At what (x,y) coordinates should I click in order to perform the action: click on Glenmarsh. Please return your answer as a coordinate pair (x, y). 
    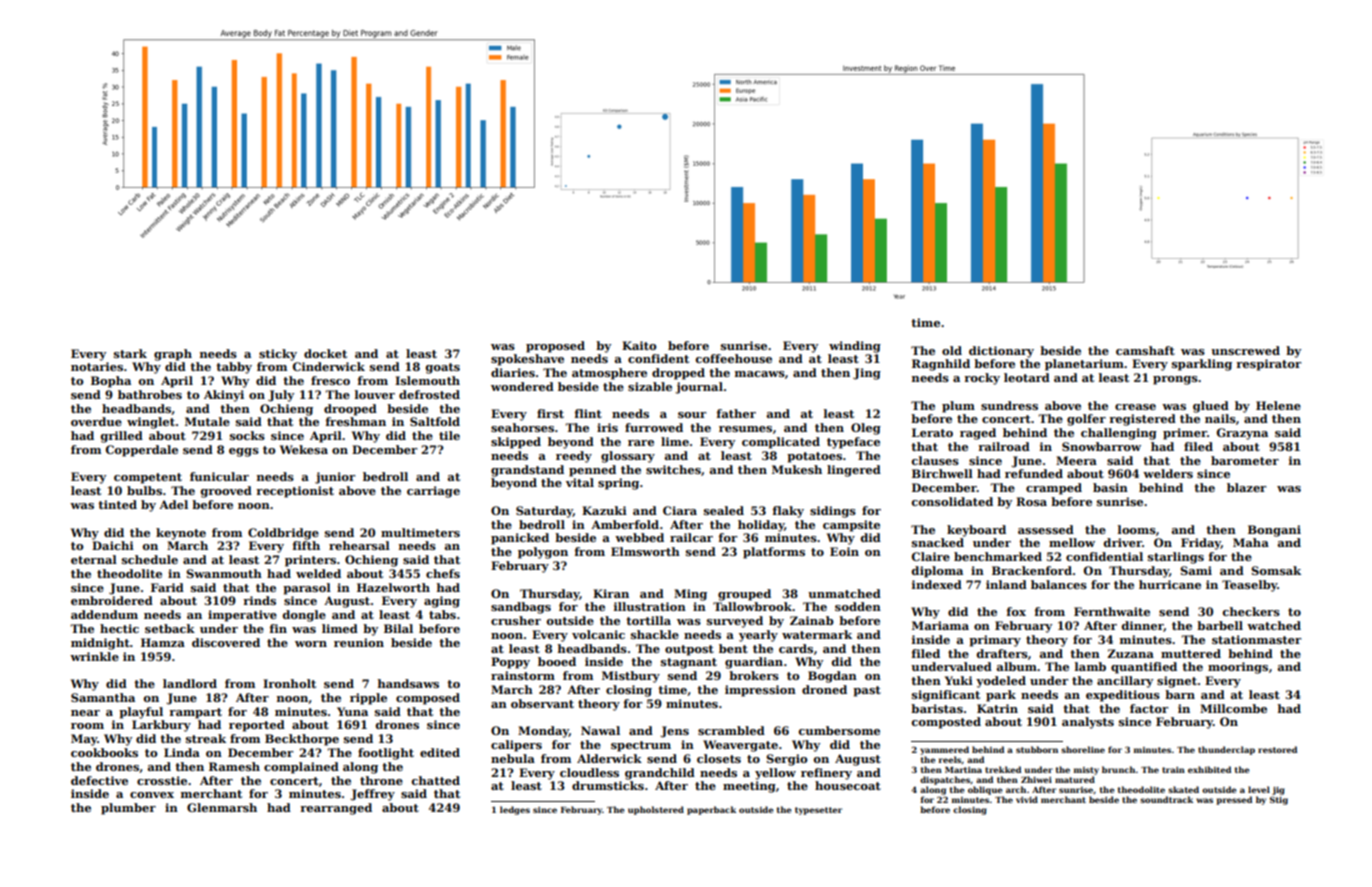
    Looking at the image, I should click on (222, 807).
